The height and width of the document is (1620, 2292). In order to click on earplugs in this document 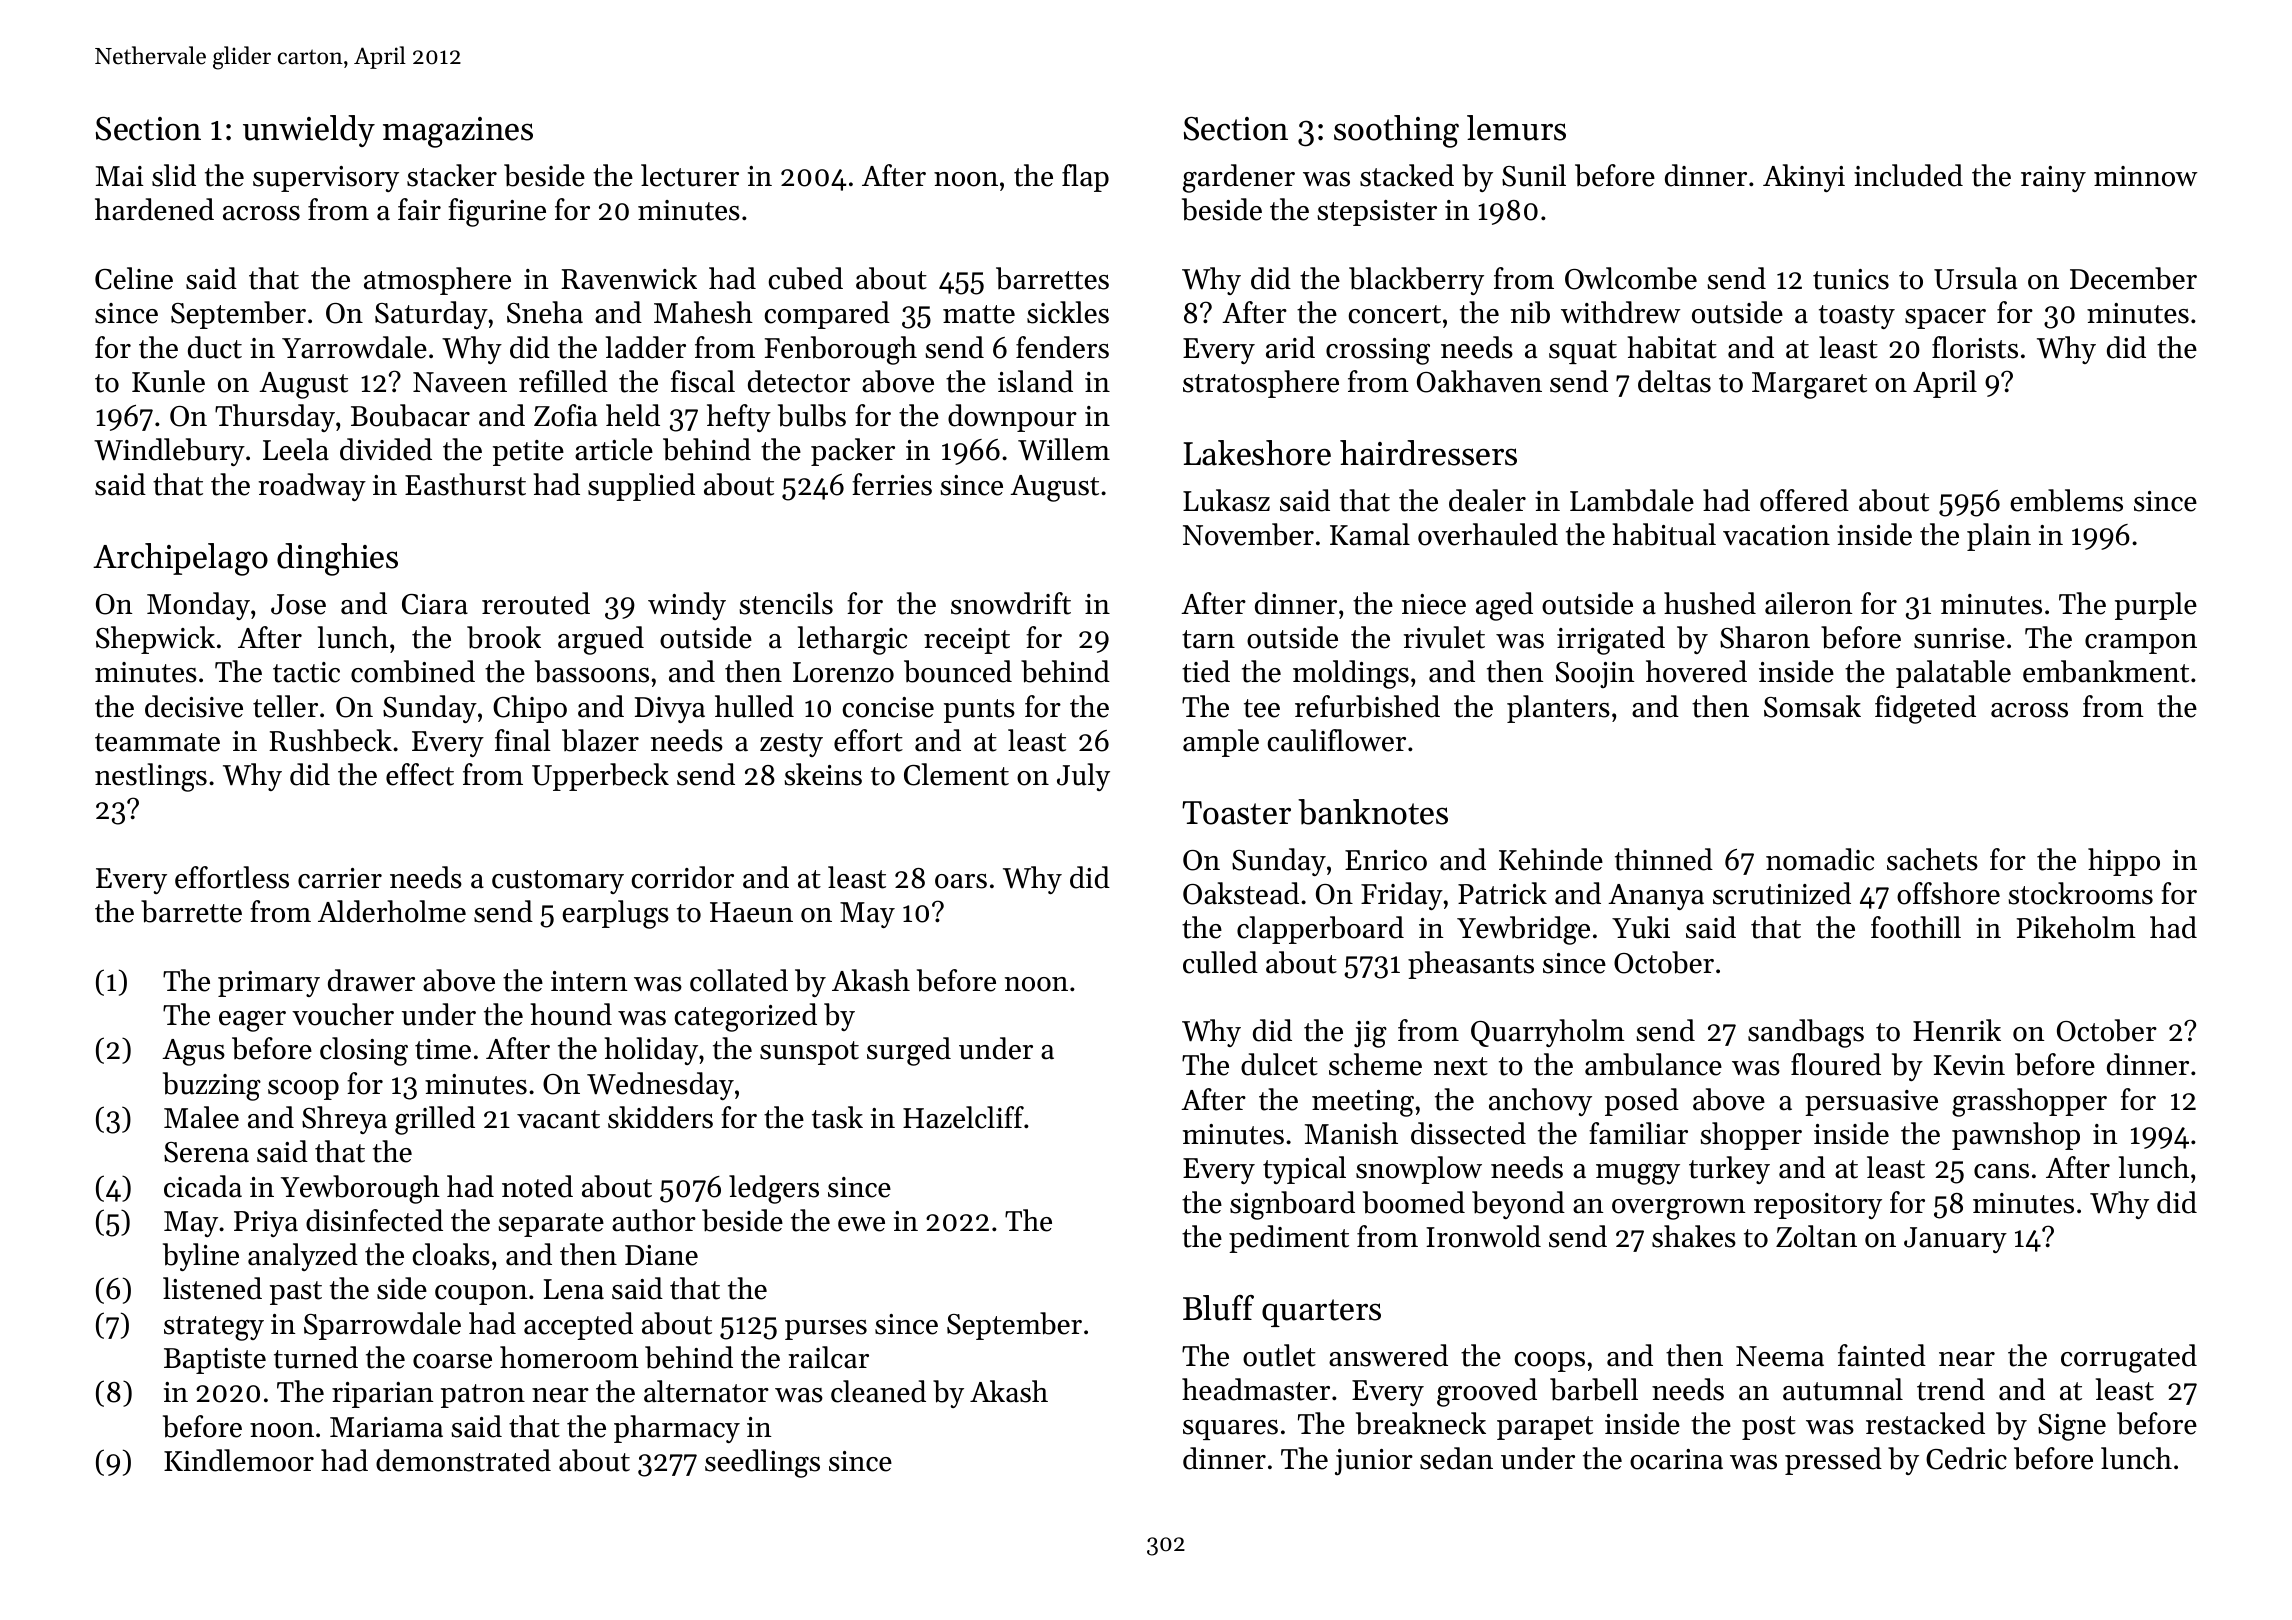, I will do `click(615, 914)`.
